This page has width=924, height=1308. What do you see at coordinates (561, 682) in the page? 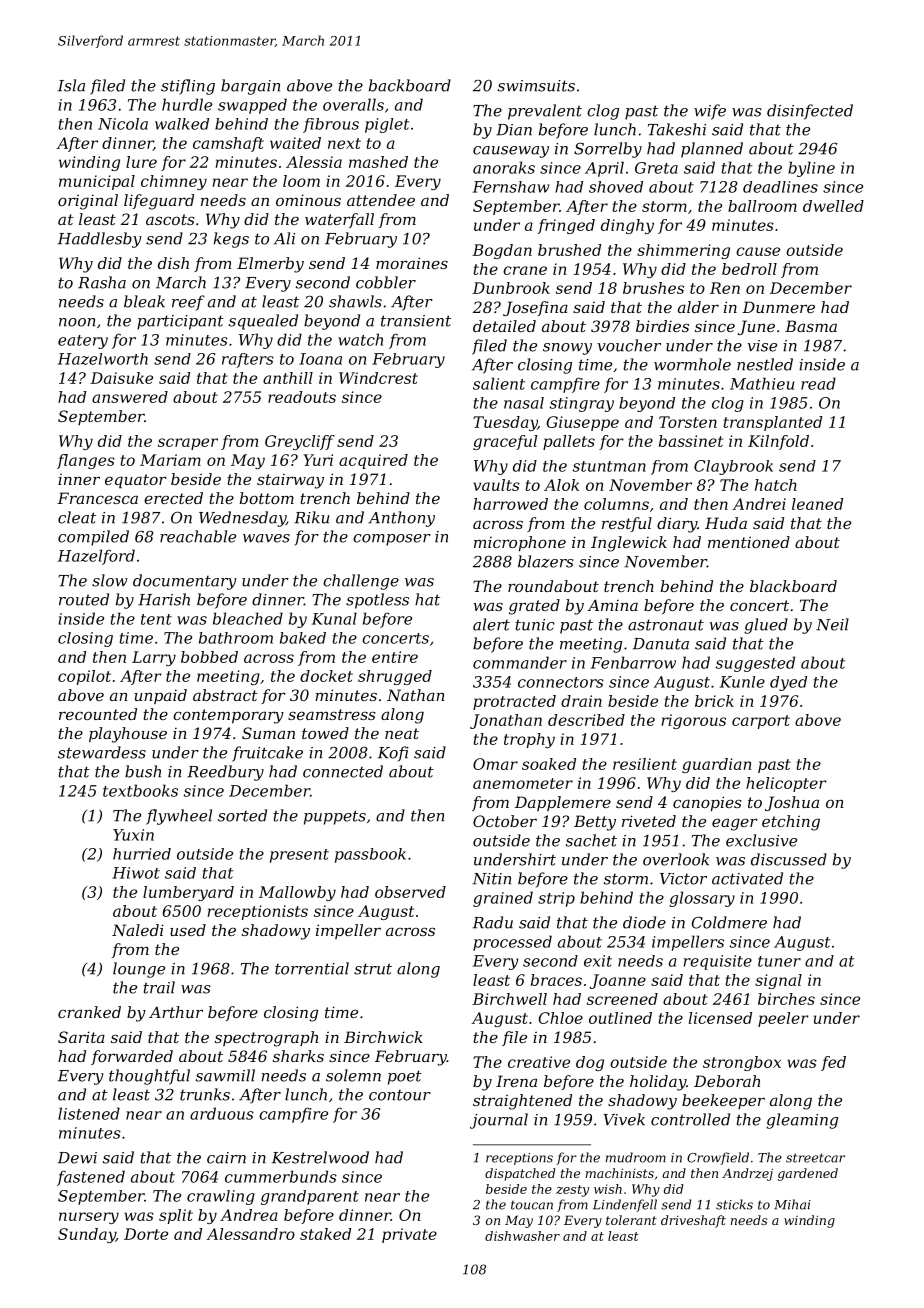
I see `connectors` at bounding box center [561, 682].
